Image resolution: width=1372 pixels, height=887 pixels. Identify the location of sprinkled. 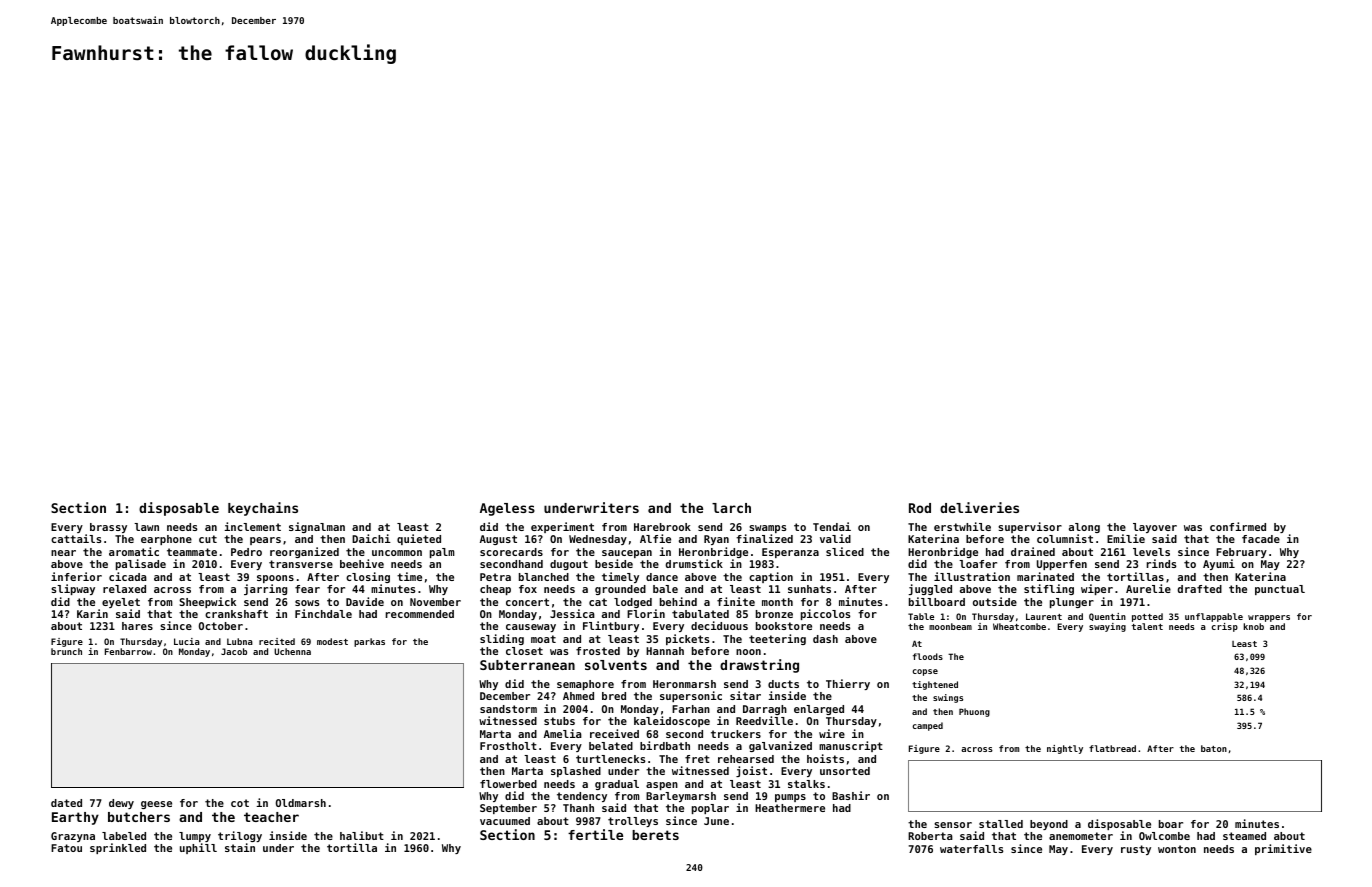
(118, 848).
